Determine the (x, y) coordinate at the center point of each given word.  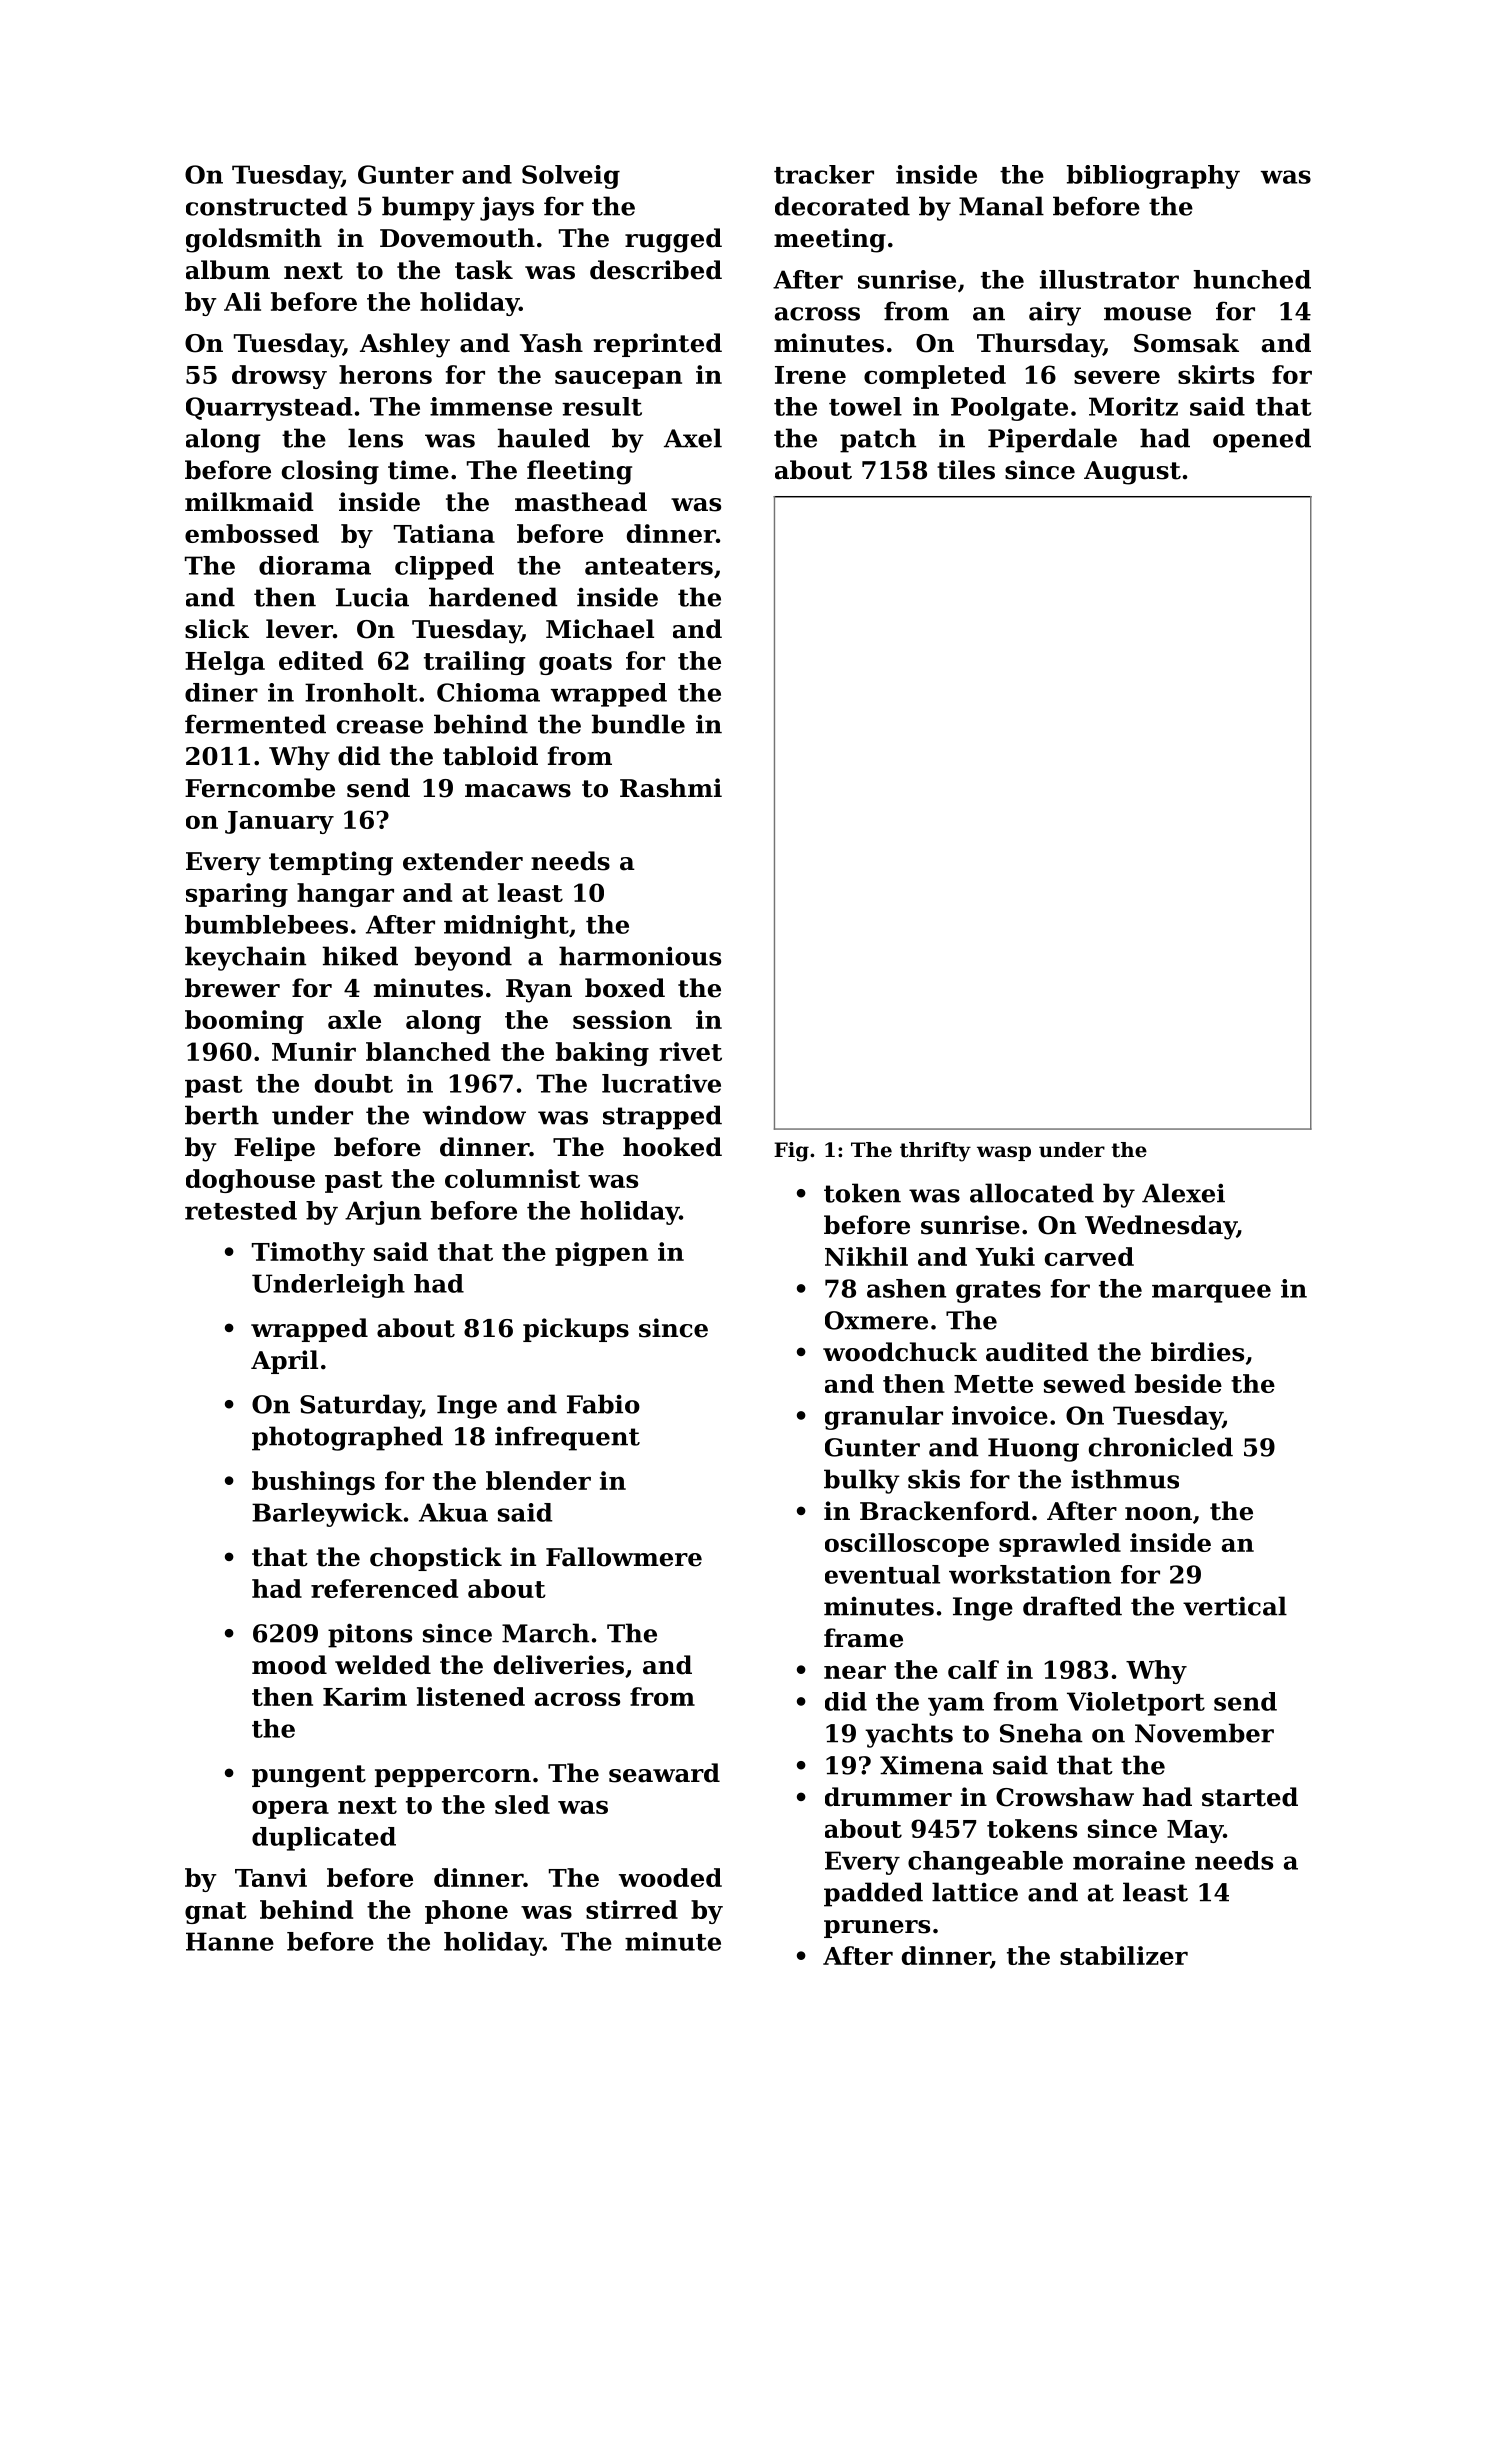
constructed (267, 206)
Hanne (230, 1941)
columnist (512, 1178)
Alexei (1183, 1193)
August (1132, 473)
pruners (877, 1929)
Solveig (571, 177)
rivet (690, 1051)
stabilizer (1124, 1955)
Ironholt (361, 692)
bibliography (1153, 177)
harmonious (640, 956)
